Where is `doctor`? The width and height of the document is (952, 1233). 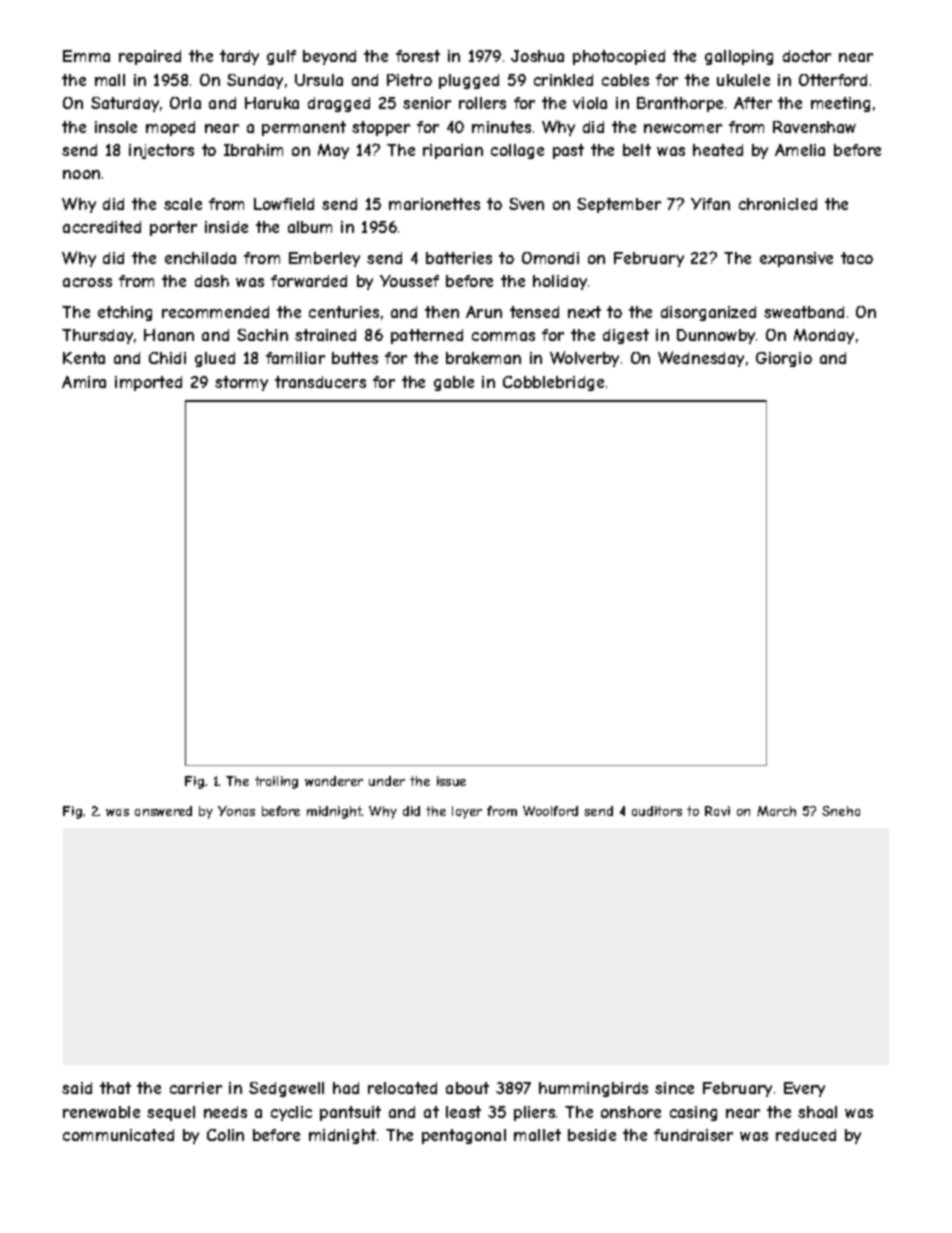 doctor is located at coordinates (807, 56).
